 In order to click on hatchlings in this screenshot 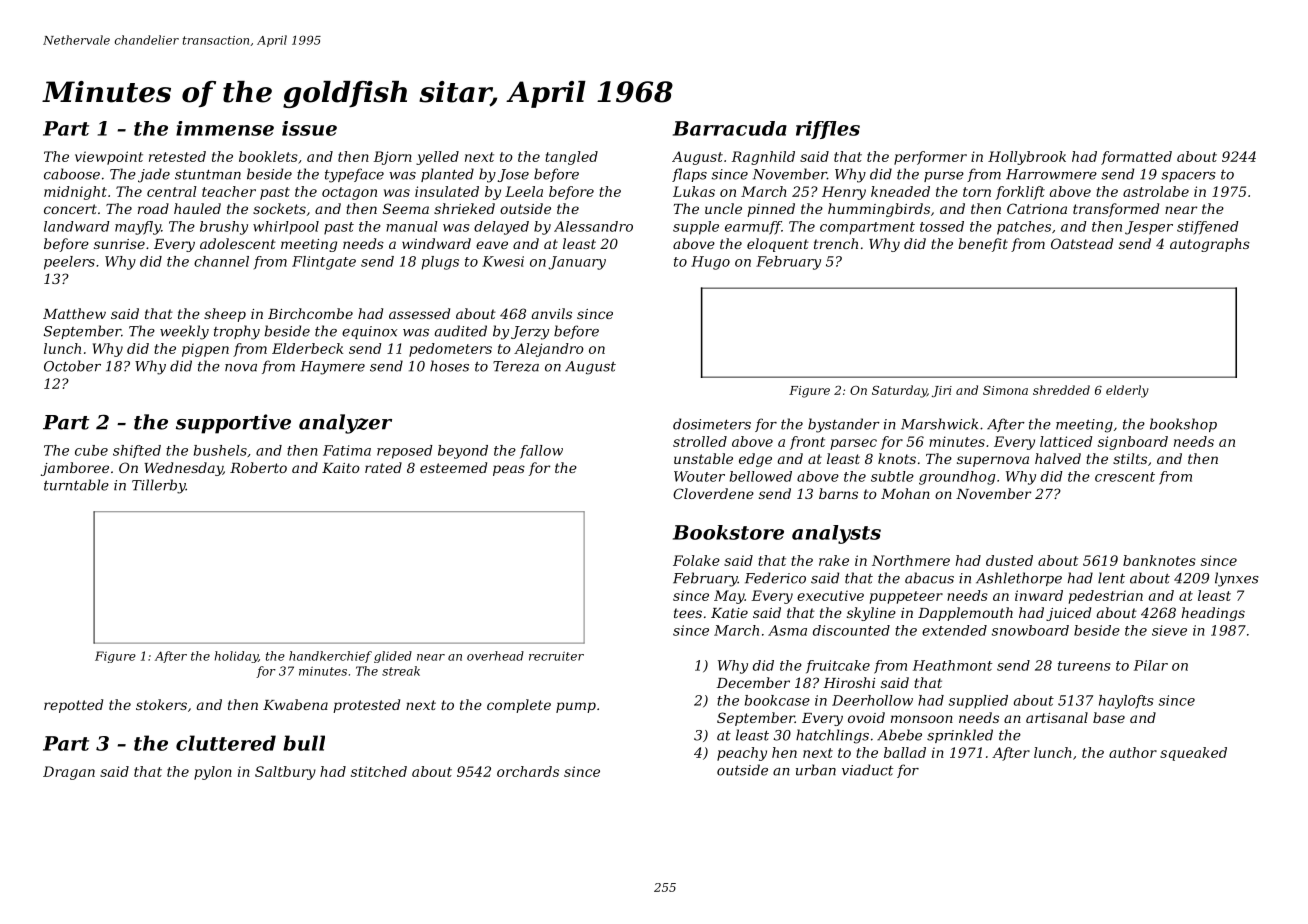, I will do `click(832, 736)`.
